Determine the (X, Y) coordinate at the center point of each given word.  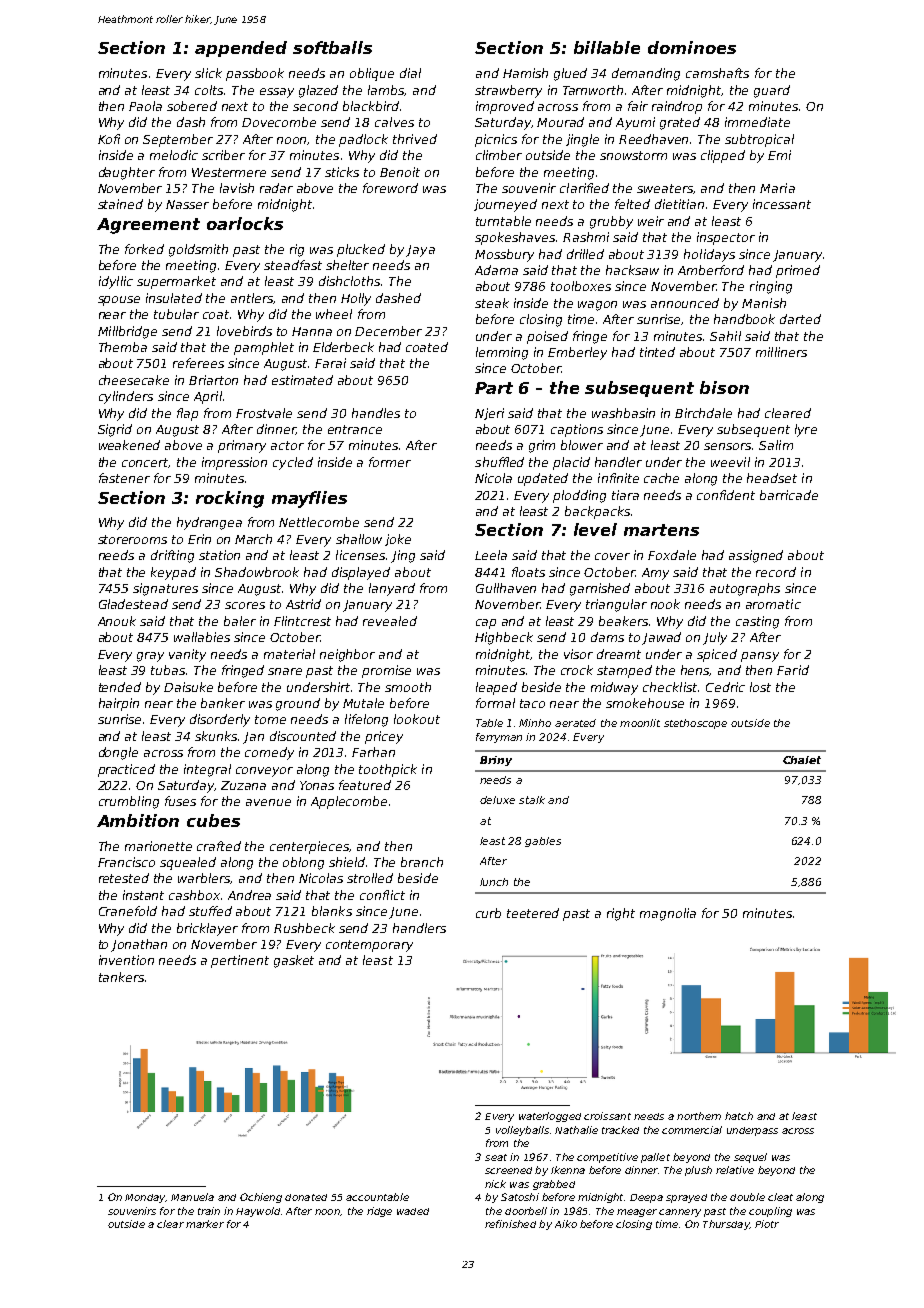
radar (276, 188)
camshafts (717, 73)
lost (760, 687)
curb (488, 913)
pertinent (240, 961)
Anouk (117, 621)
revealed (390, 621)
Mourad (560, 122)
